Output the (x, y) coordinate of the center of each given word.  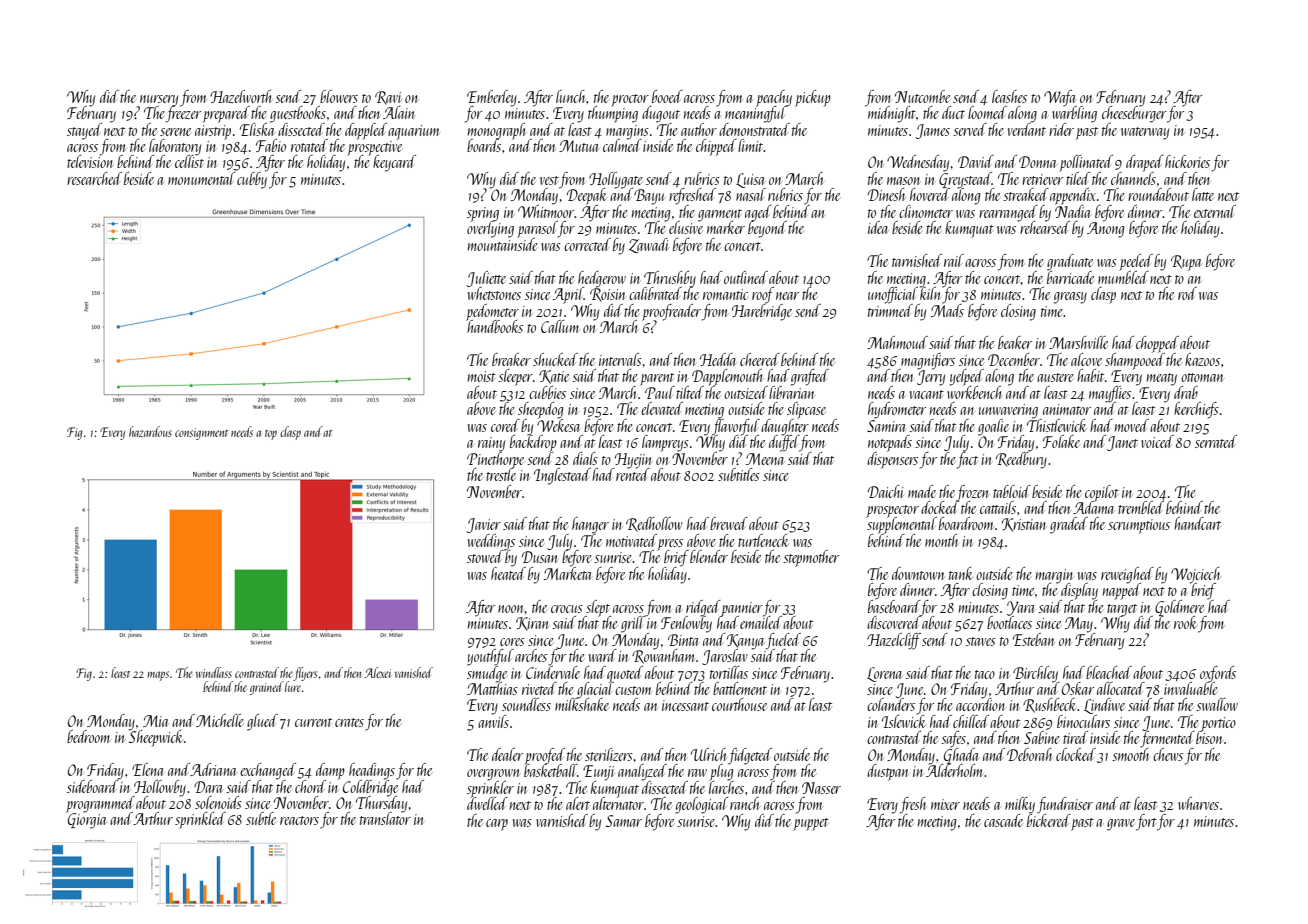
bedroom (88, 736)
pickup (813, 98)
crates (349, 722)
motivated (631, 540)
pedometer (493, 312)
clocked (1076, 754)
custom (633, 690)
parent (657, 379)
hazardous (150, 431)
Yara (1021, 608)
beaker (1015, 342)
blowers (339, 96)
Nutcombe (922, 96)
